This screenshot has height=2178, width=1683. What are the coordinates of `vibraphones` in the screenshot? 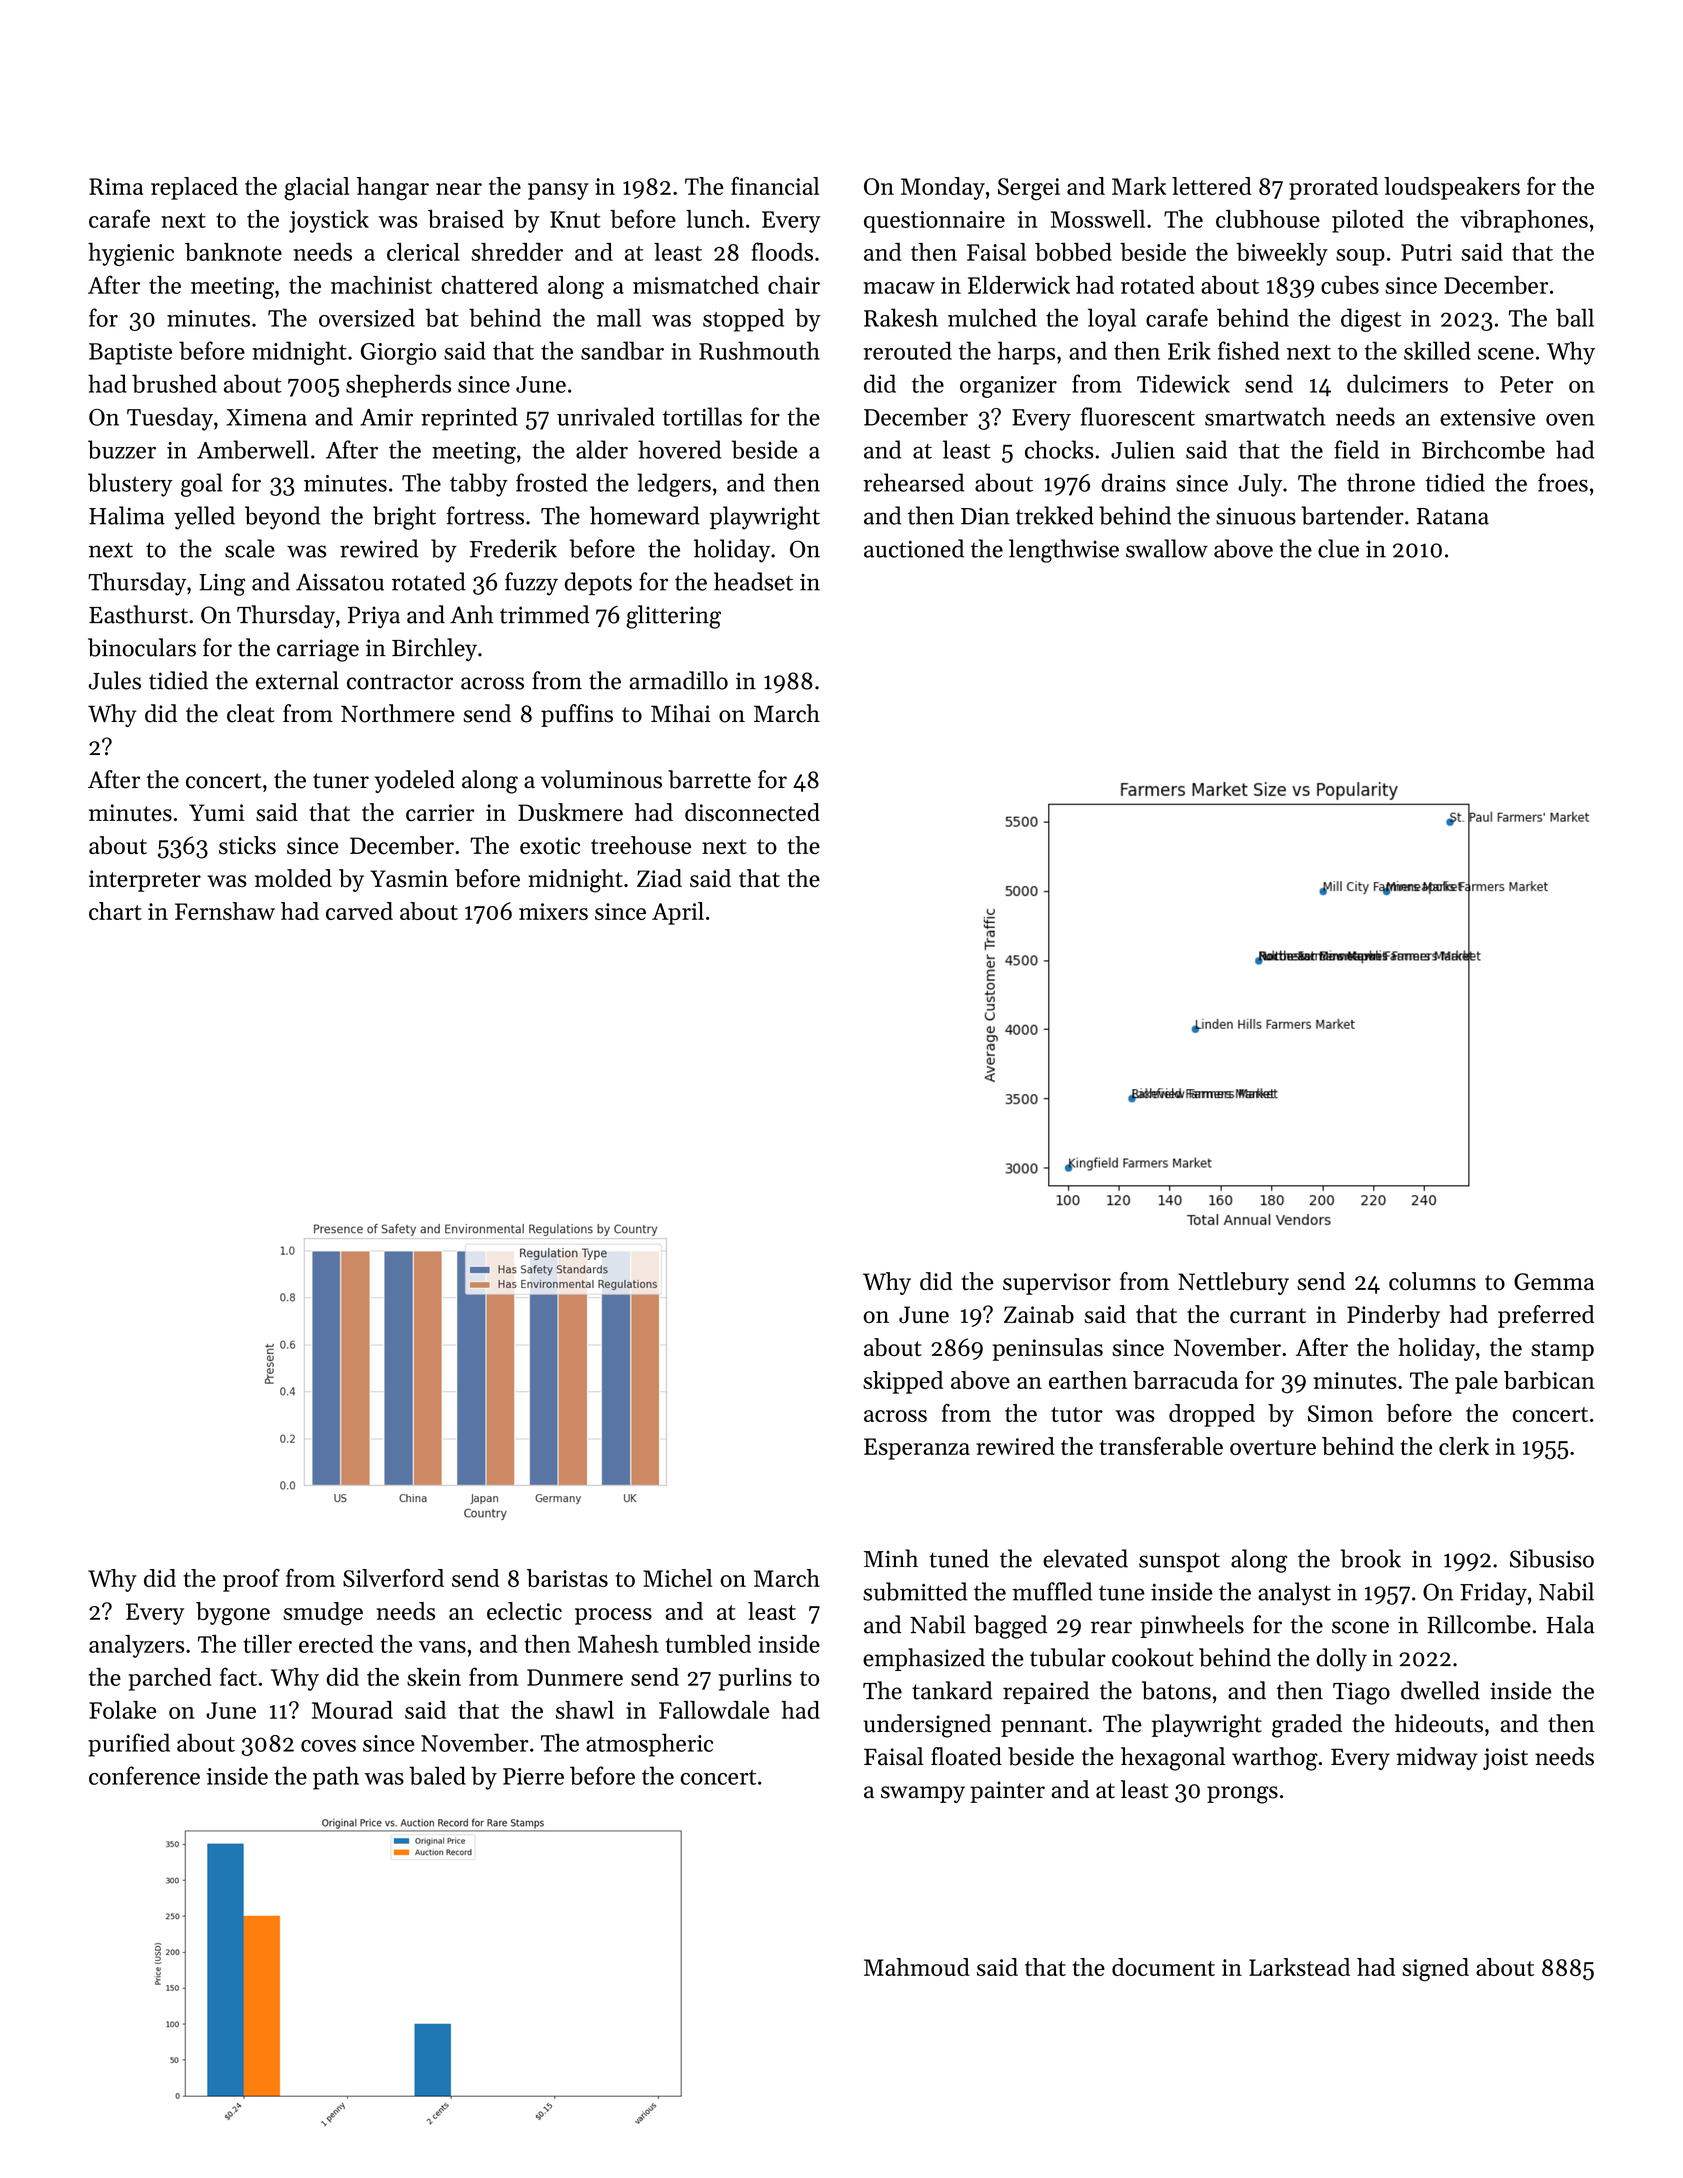 It's located at (1524, 221).
